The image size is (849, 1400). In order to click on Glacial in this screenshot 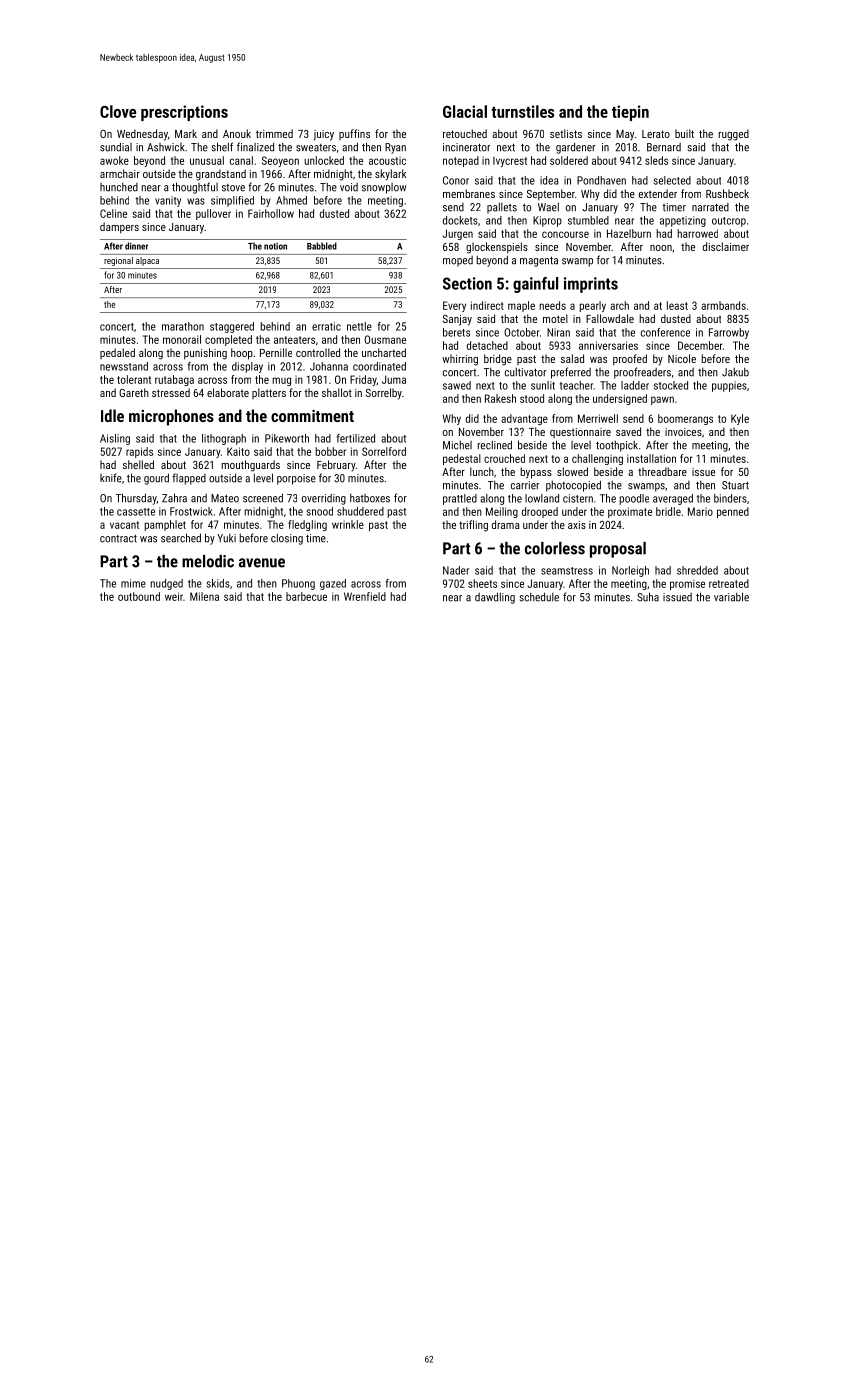, I will do `click(465, 111)`.
